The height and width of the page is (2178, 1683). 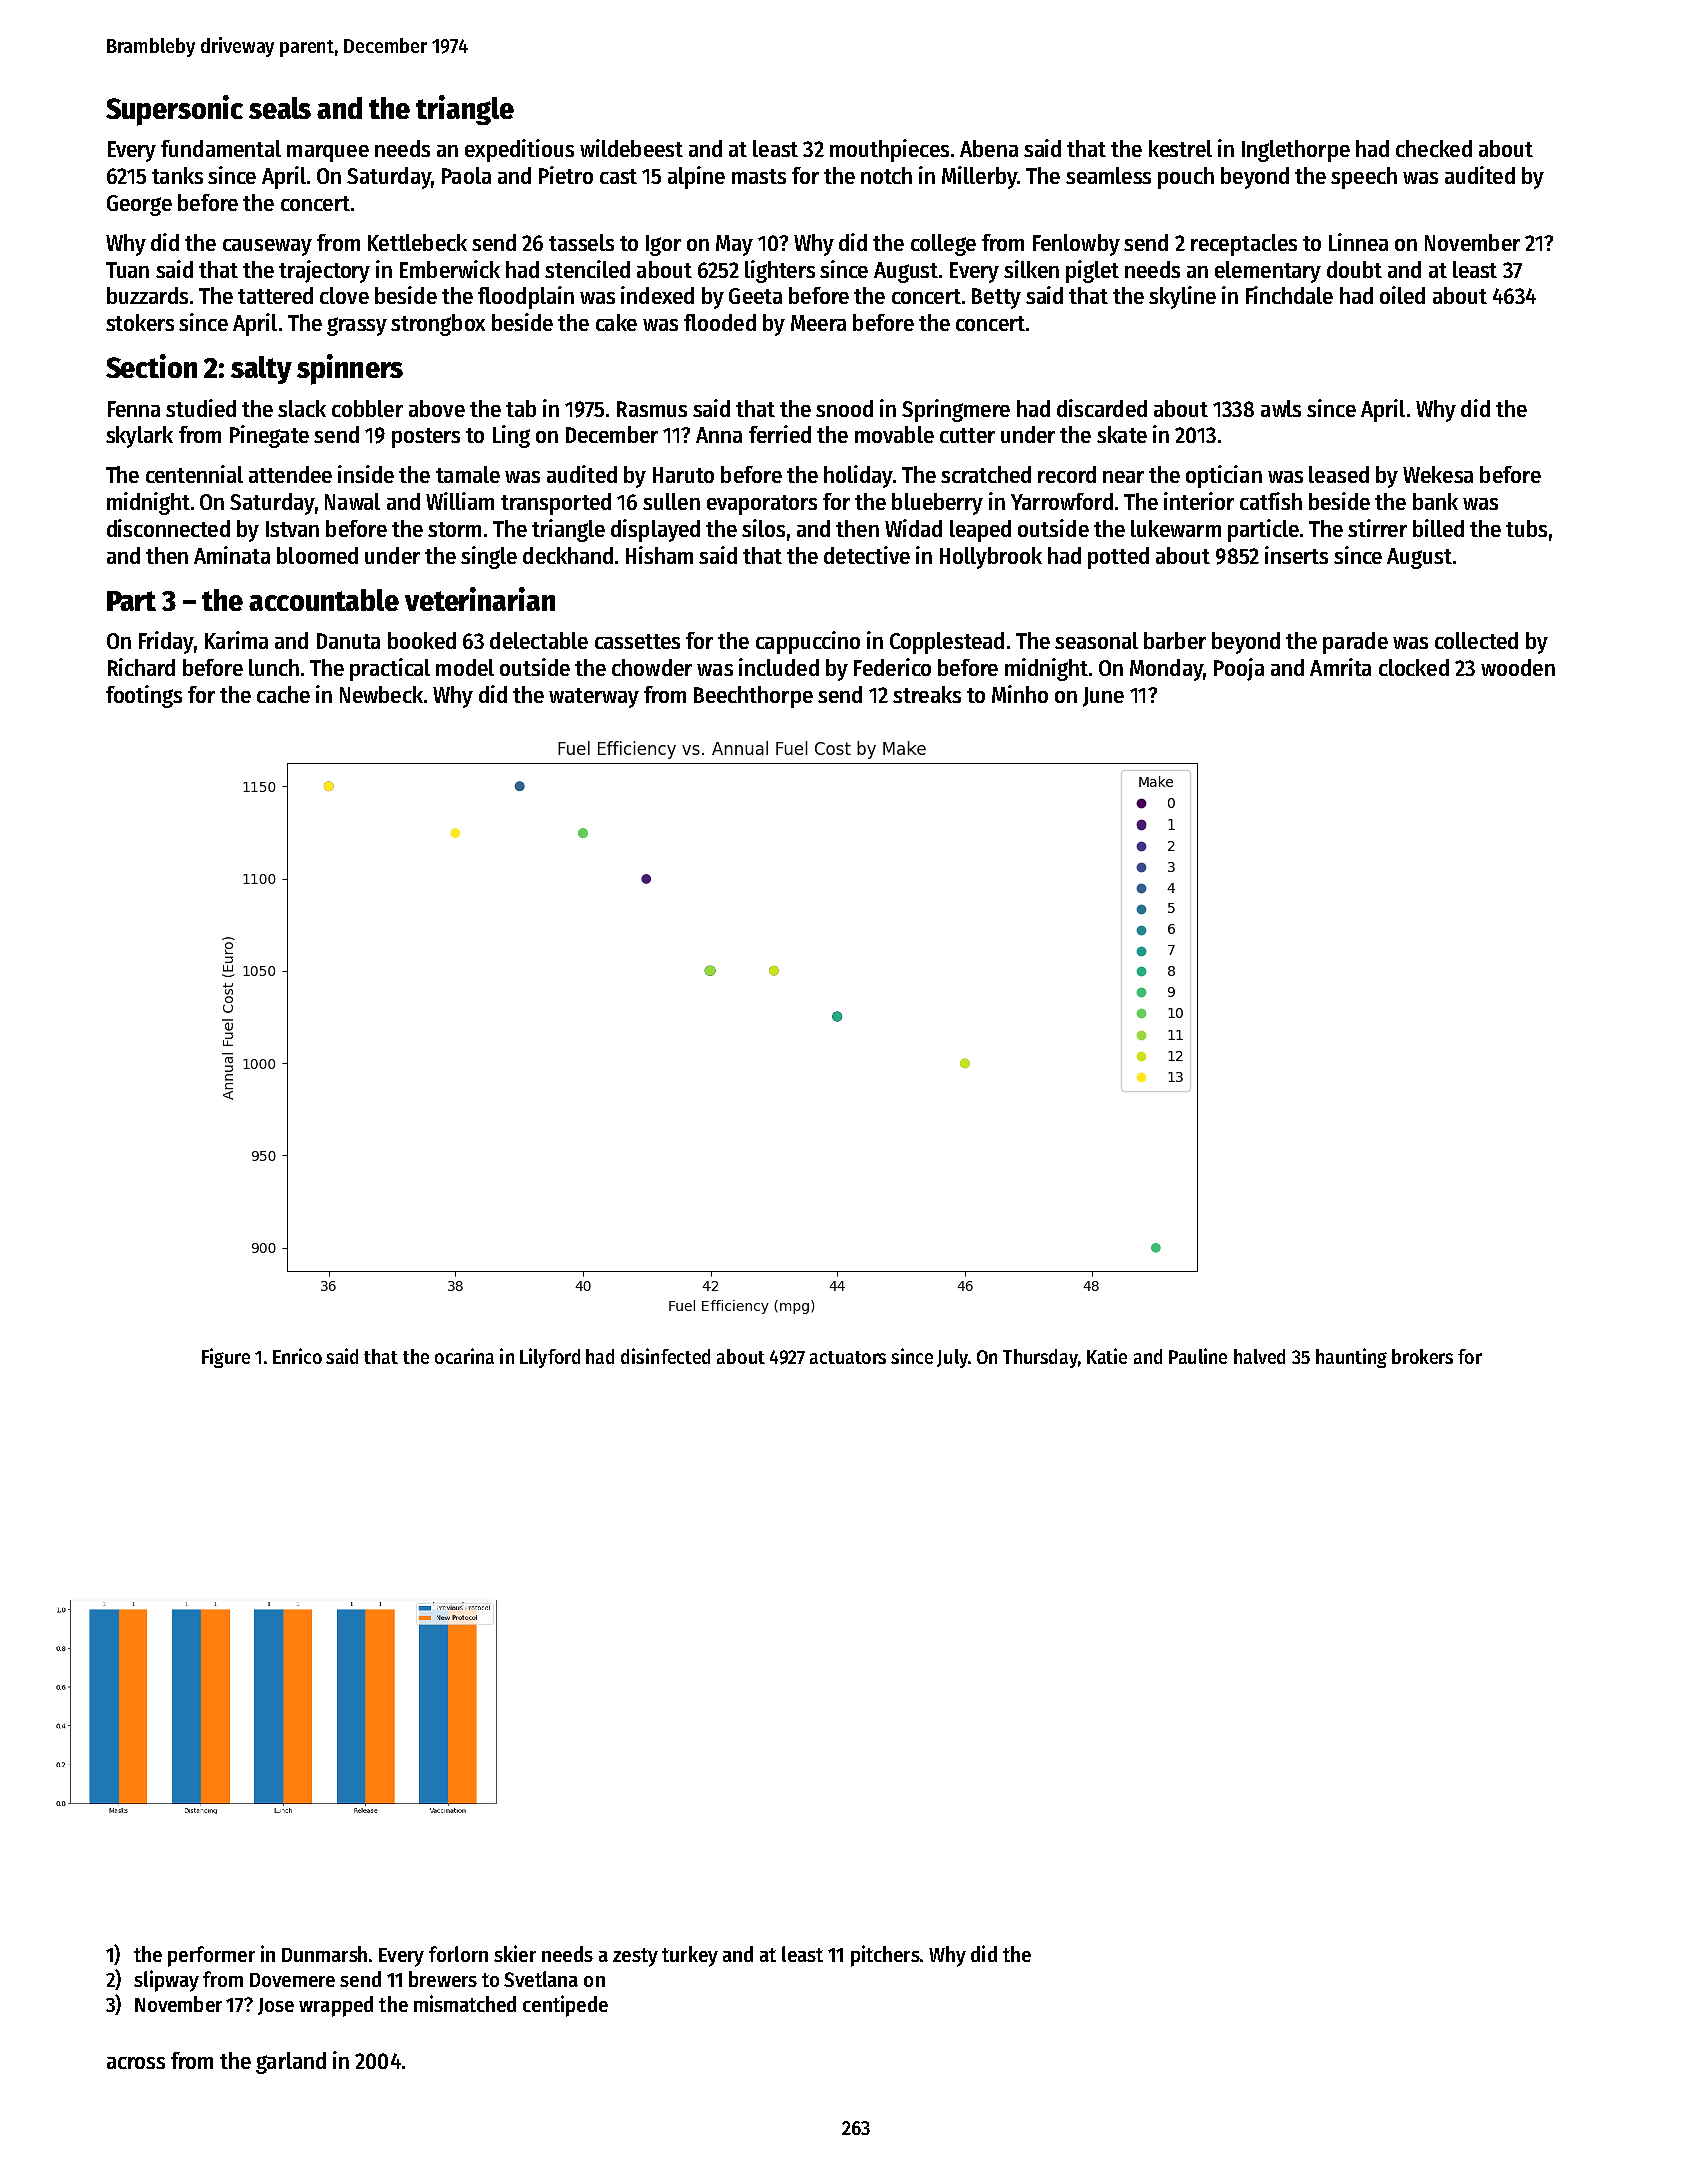 I want to click on Katie, so click(x=1107, y=1356).
